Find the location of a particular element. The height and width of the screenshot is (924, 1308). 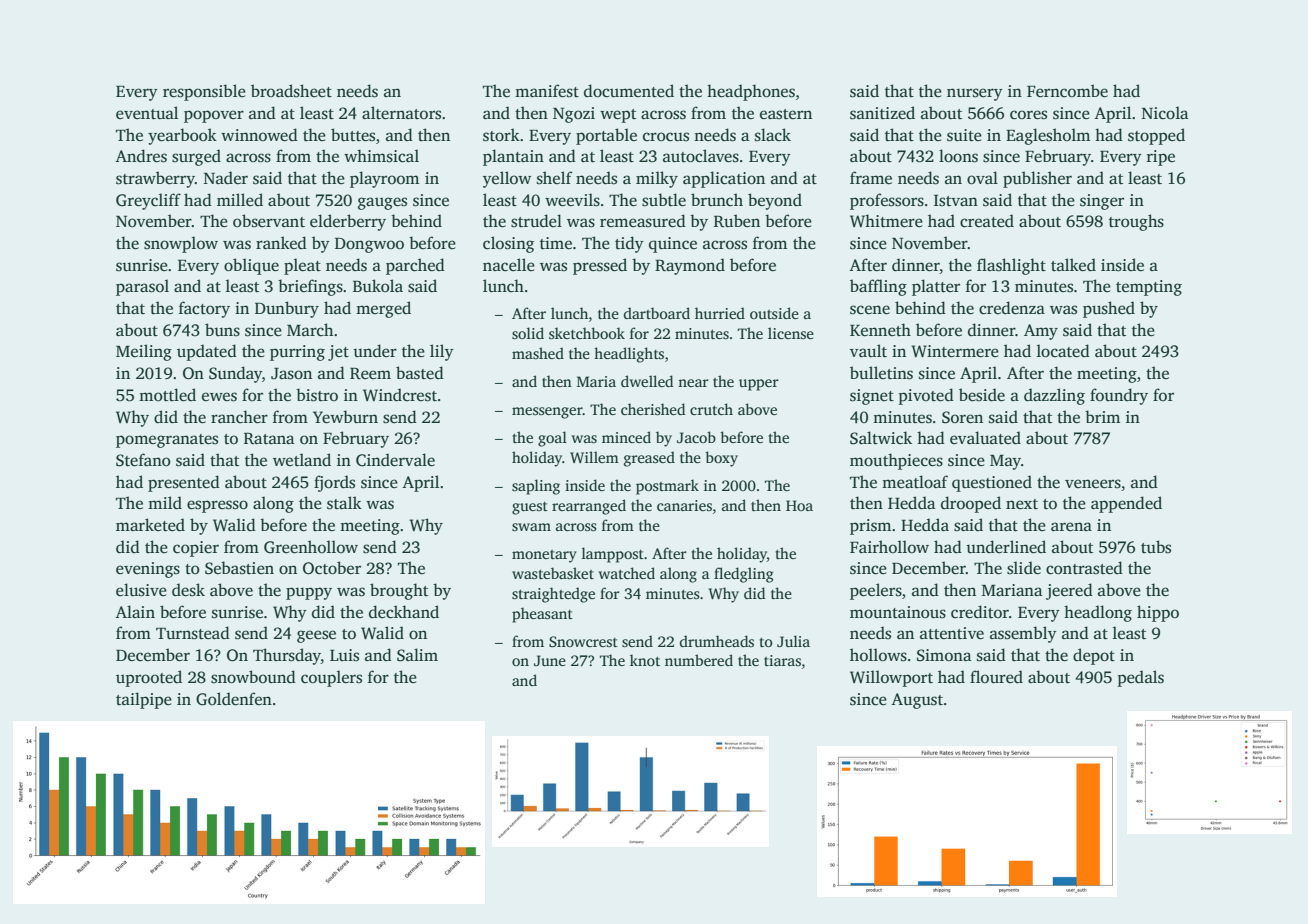

alternators is located at coordinates (401, 113).
